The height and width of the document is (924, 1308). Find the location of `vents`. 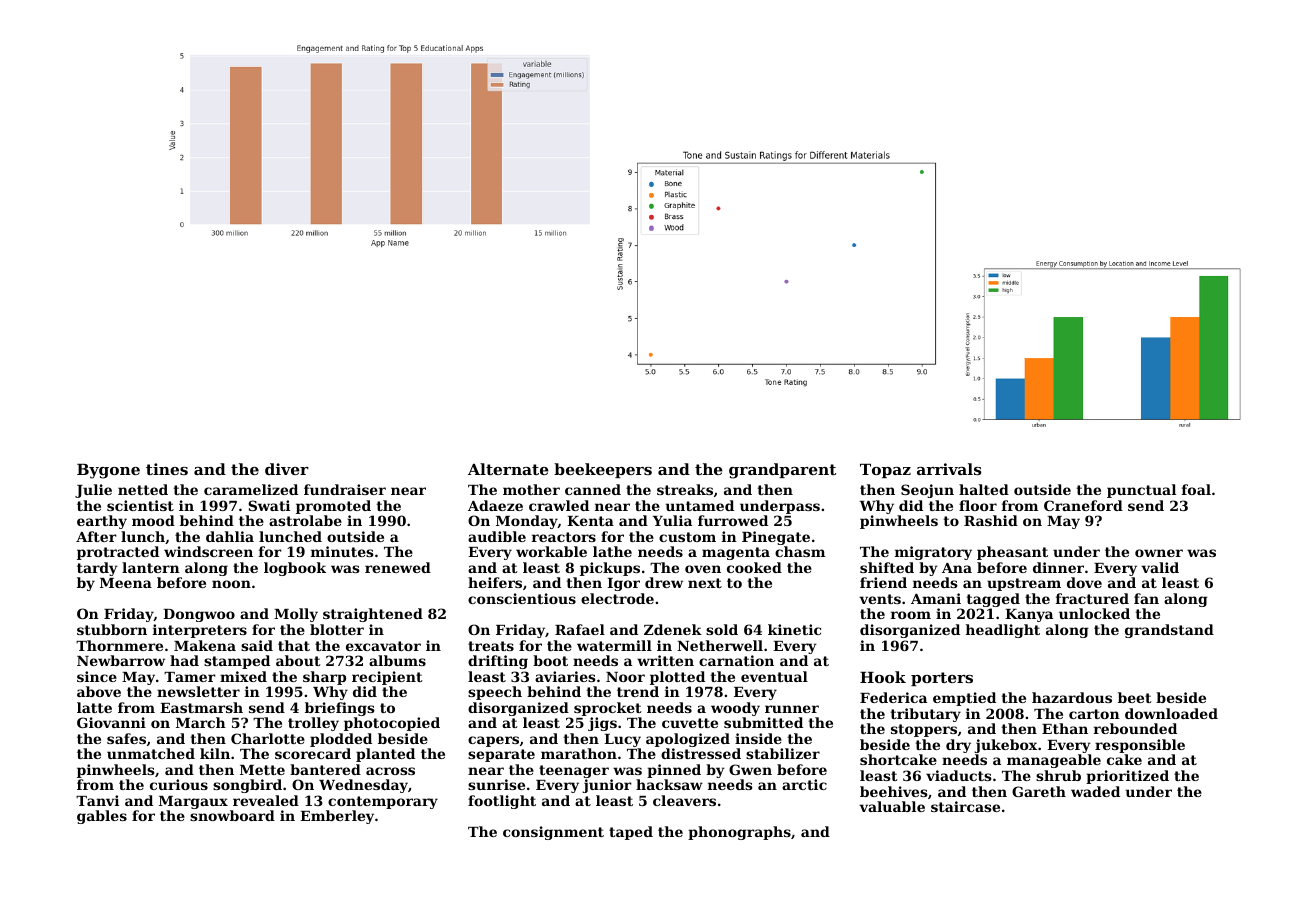

vents is located at coordinates (880, 599).
